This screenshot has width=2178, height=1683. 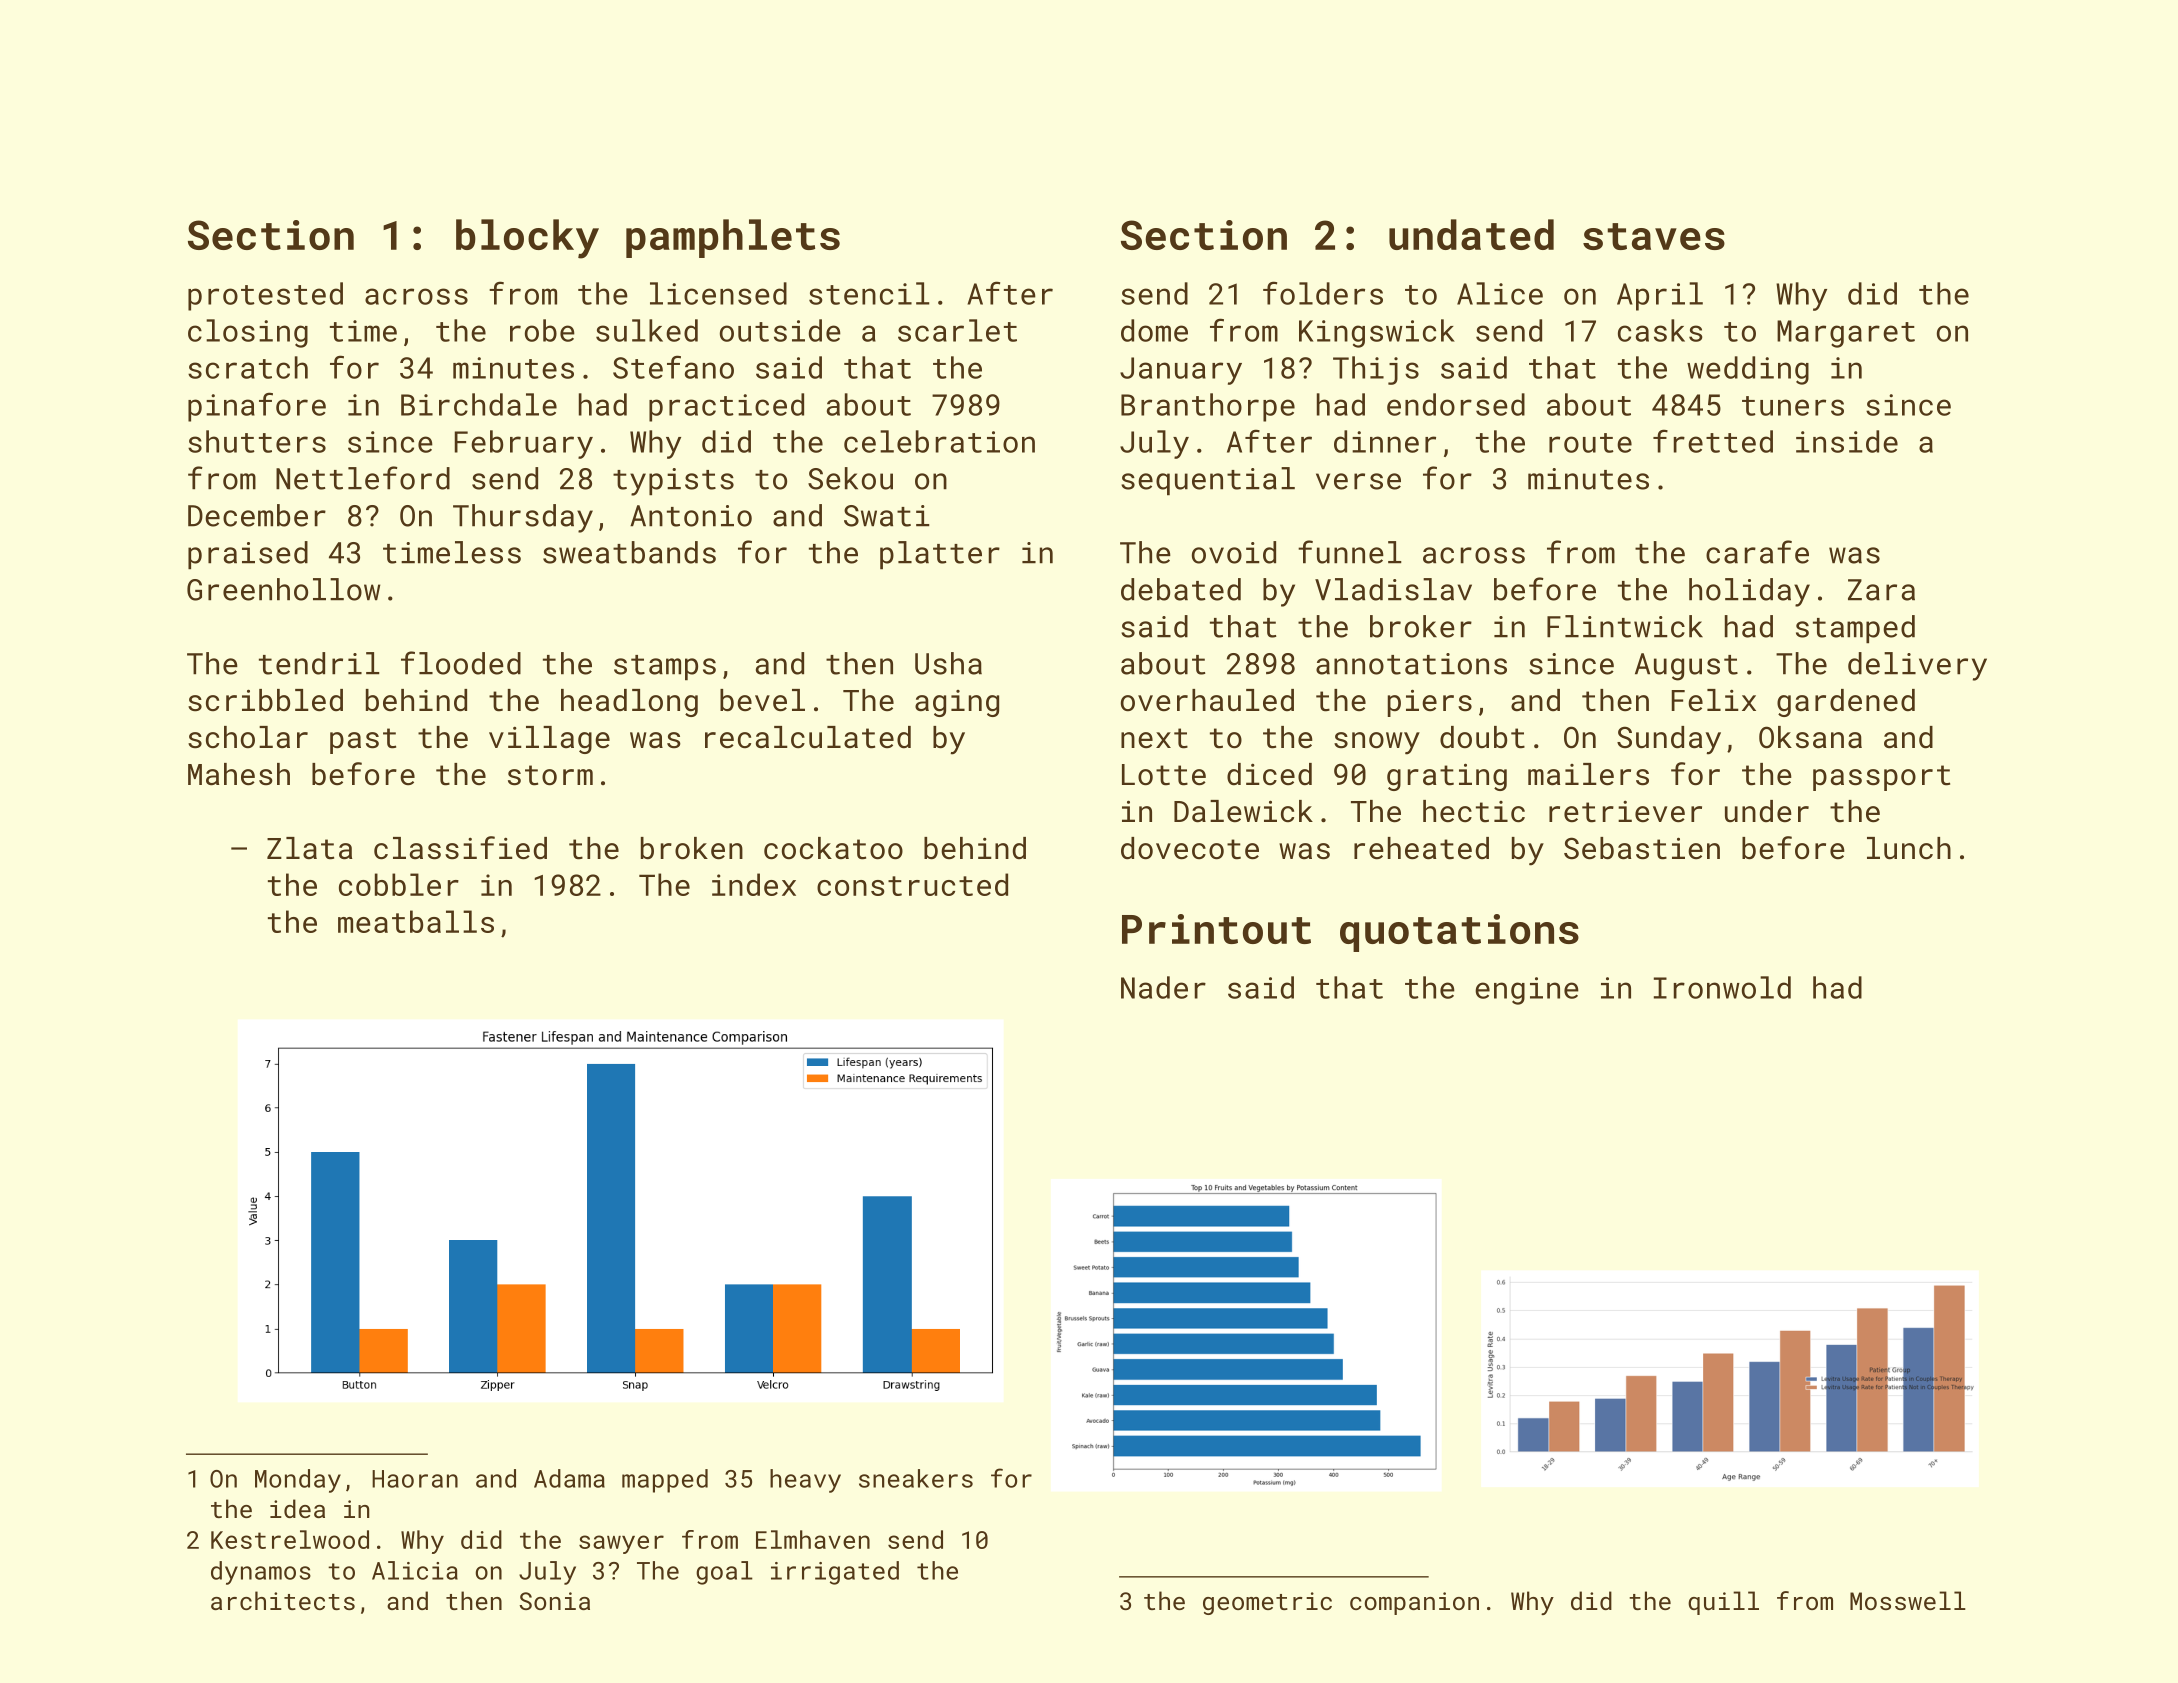 What do you see at coordinates (808, 737) in the screenshot?
I see `recalculated` at bounding box center [808, 737].
